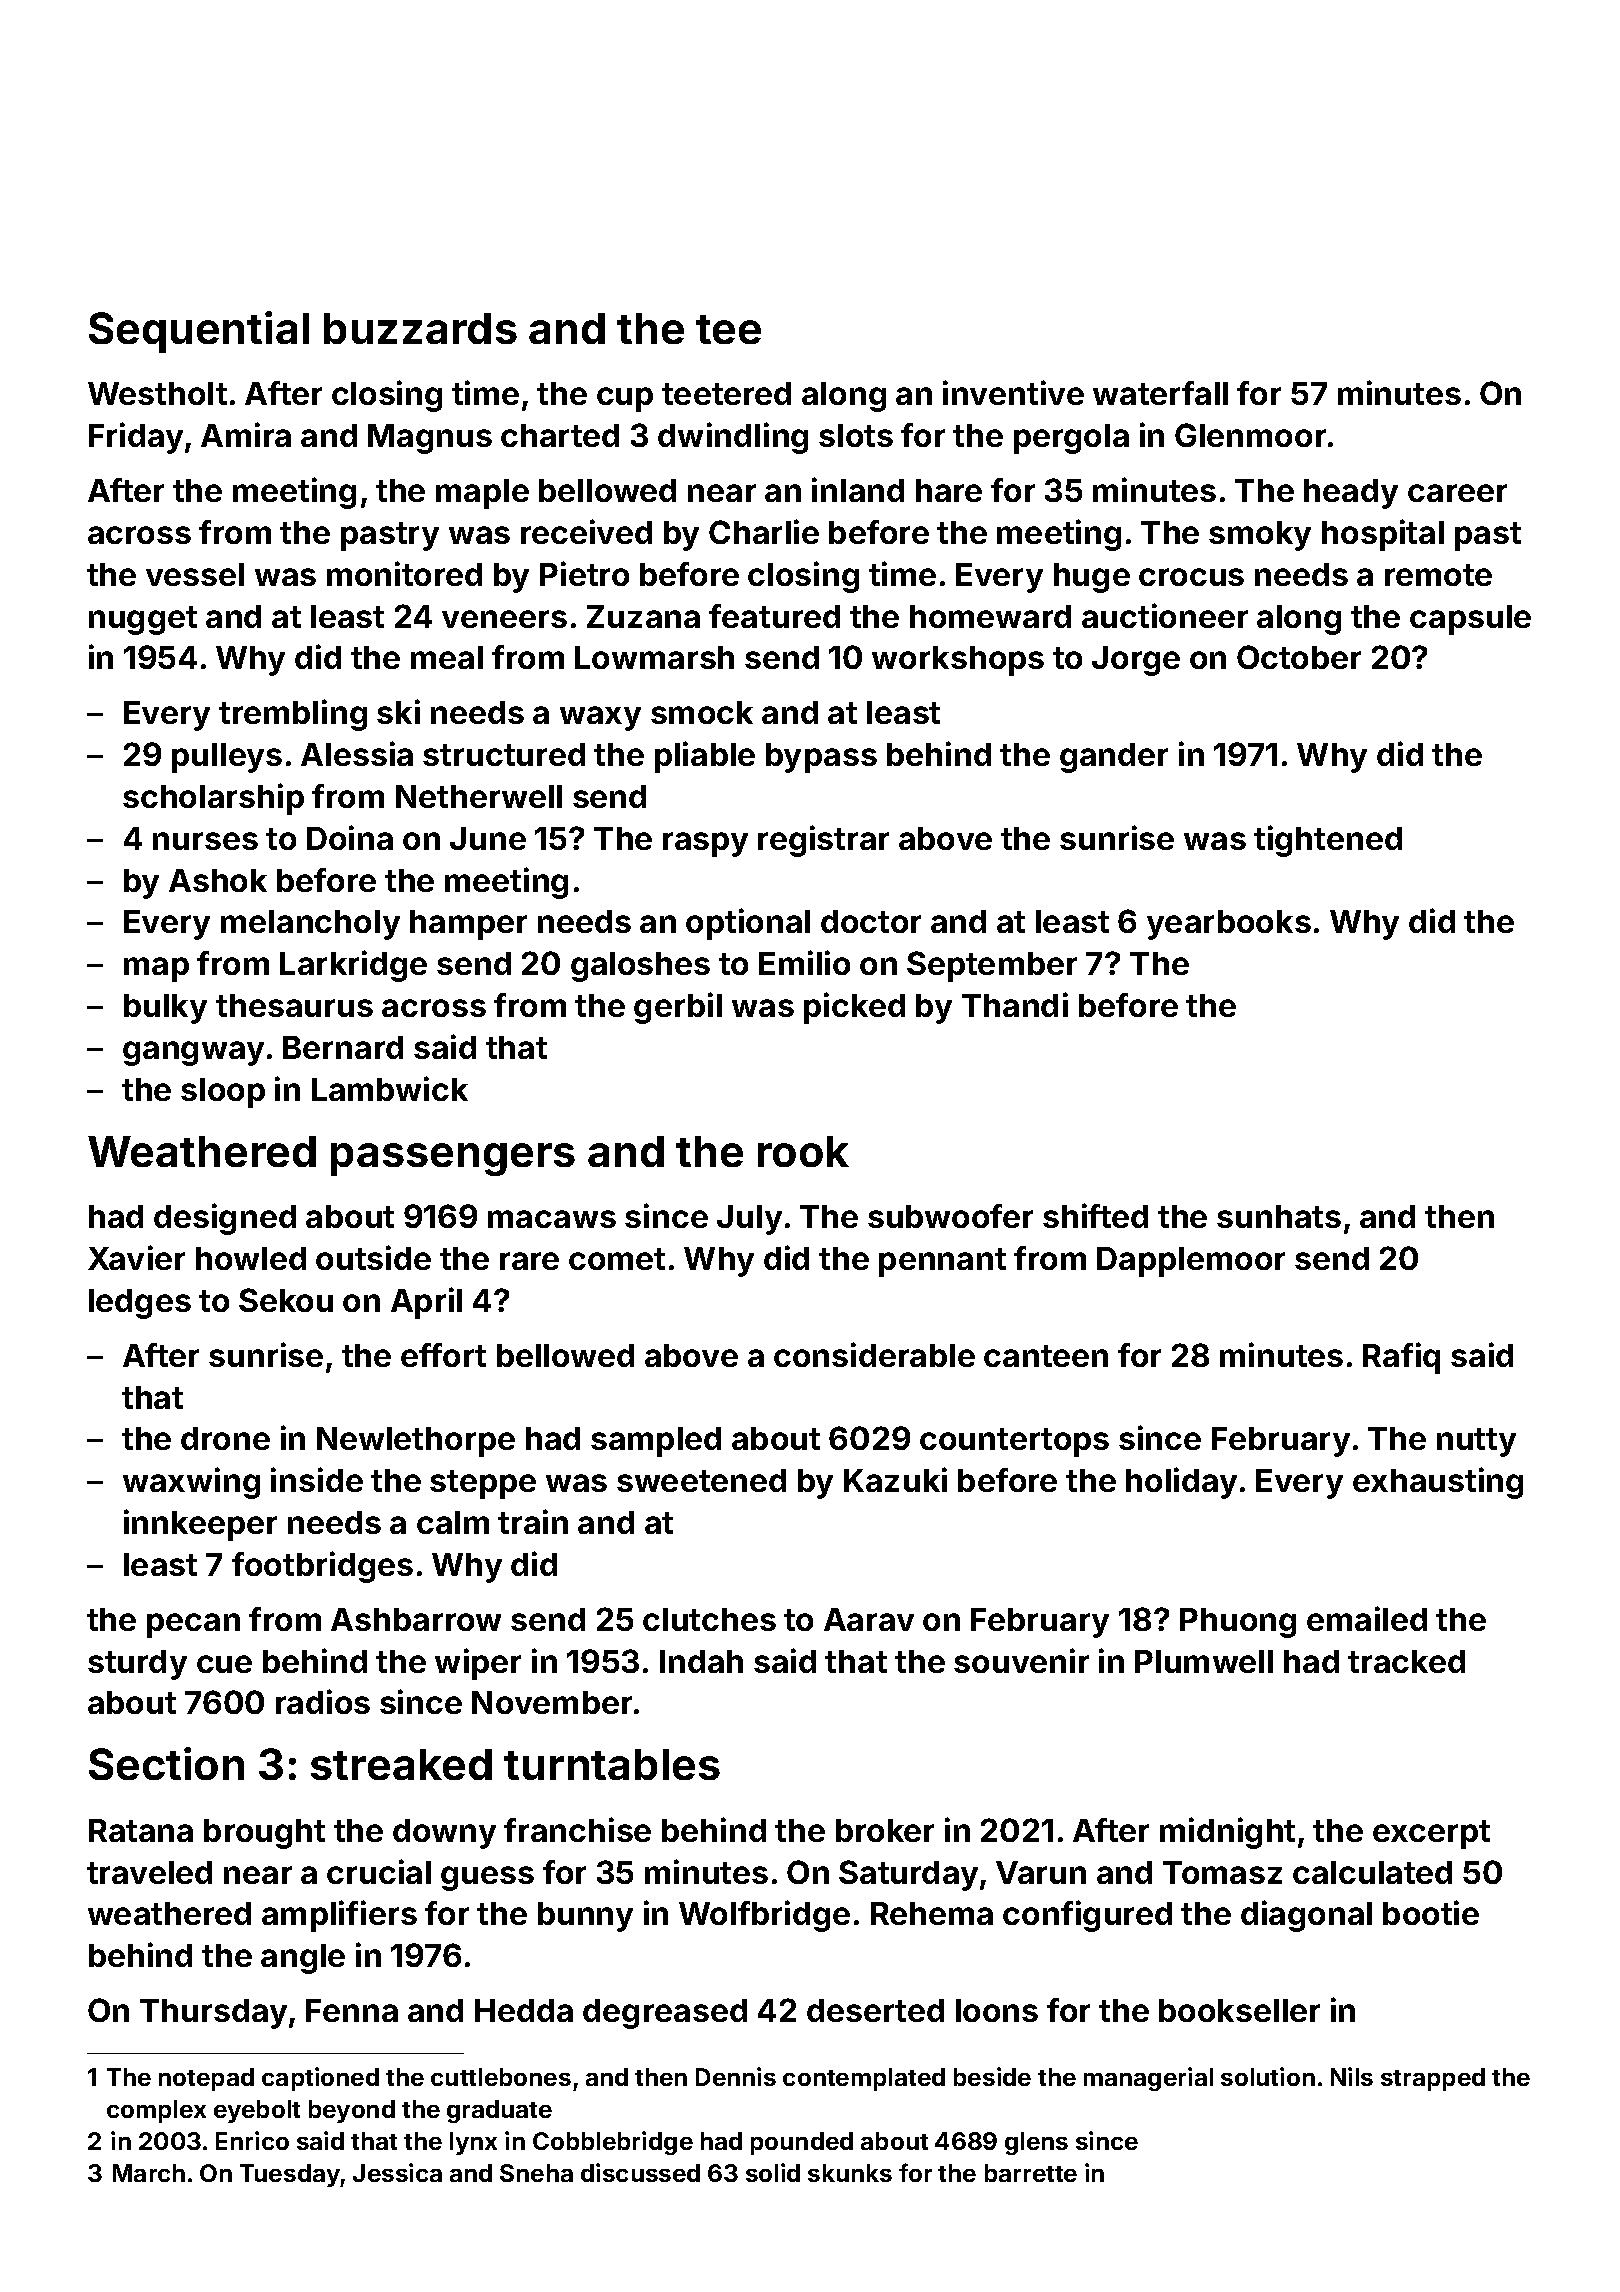 This screenshot has width=1620, height=2292. I want to click on July, so click(749, 1220).
